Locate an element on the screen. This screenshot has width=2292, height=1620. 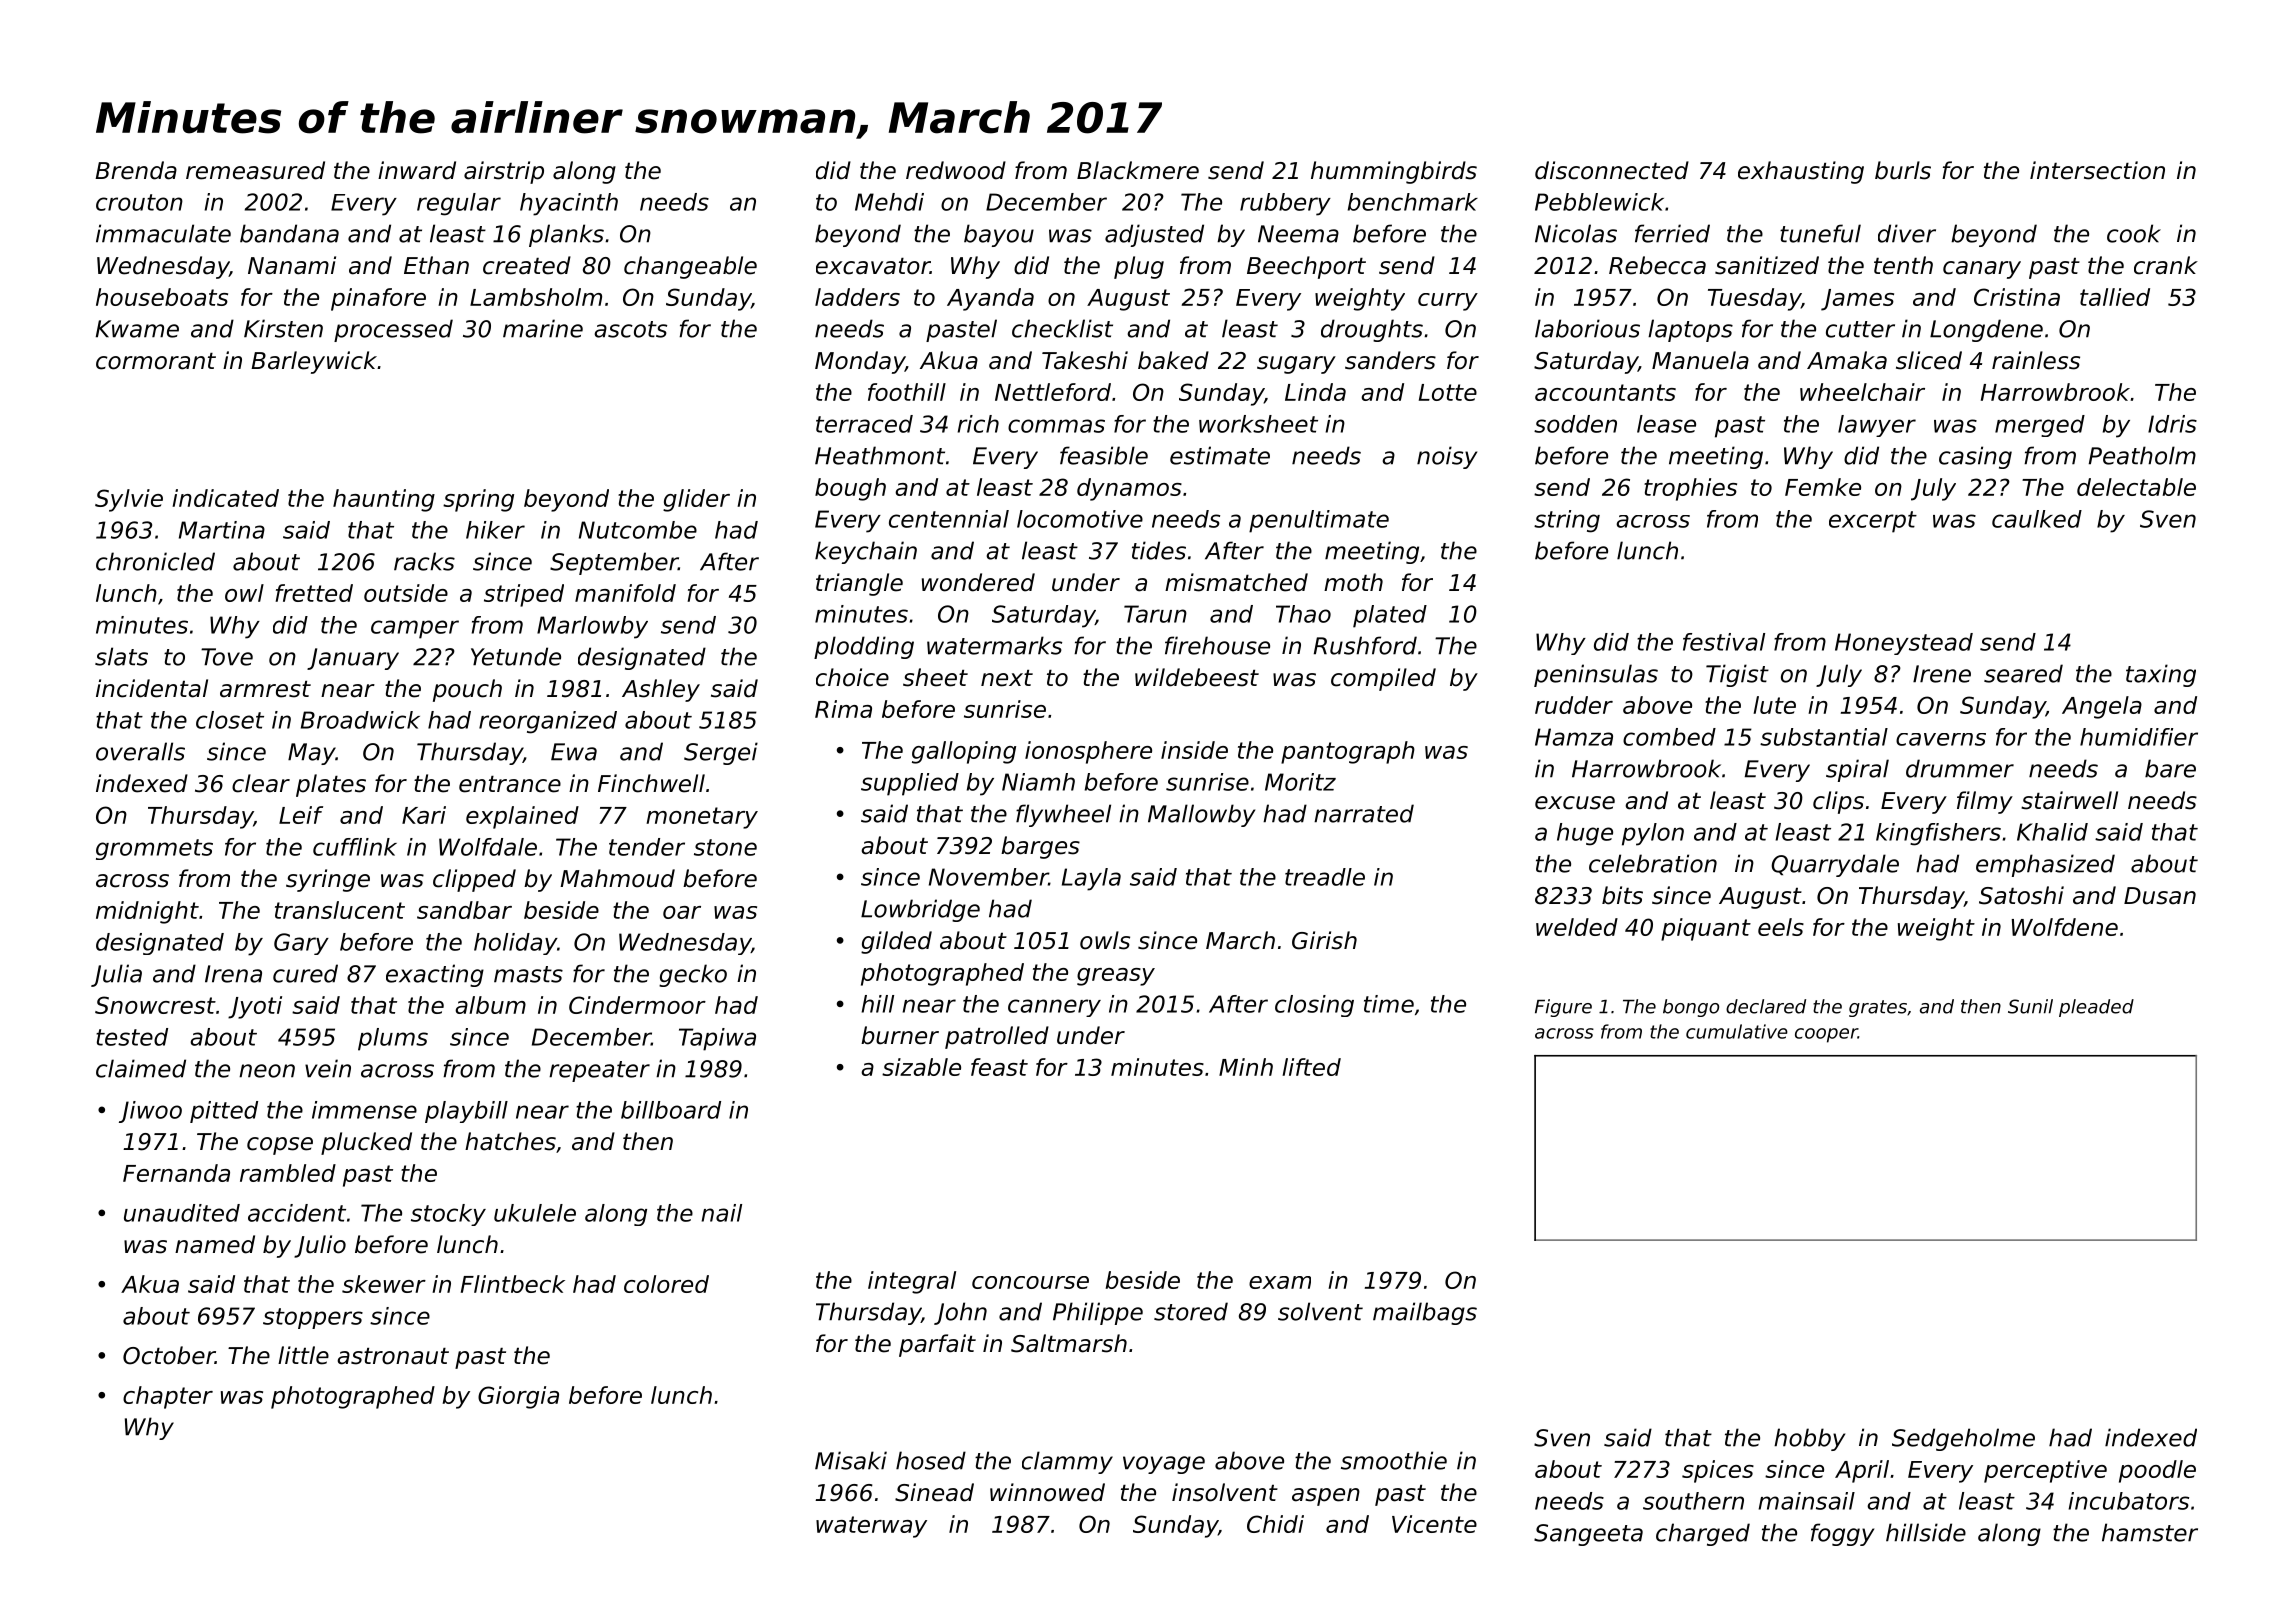
Femke is located at coordinates (1823, 487).
